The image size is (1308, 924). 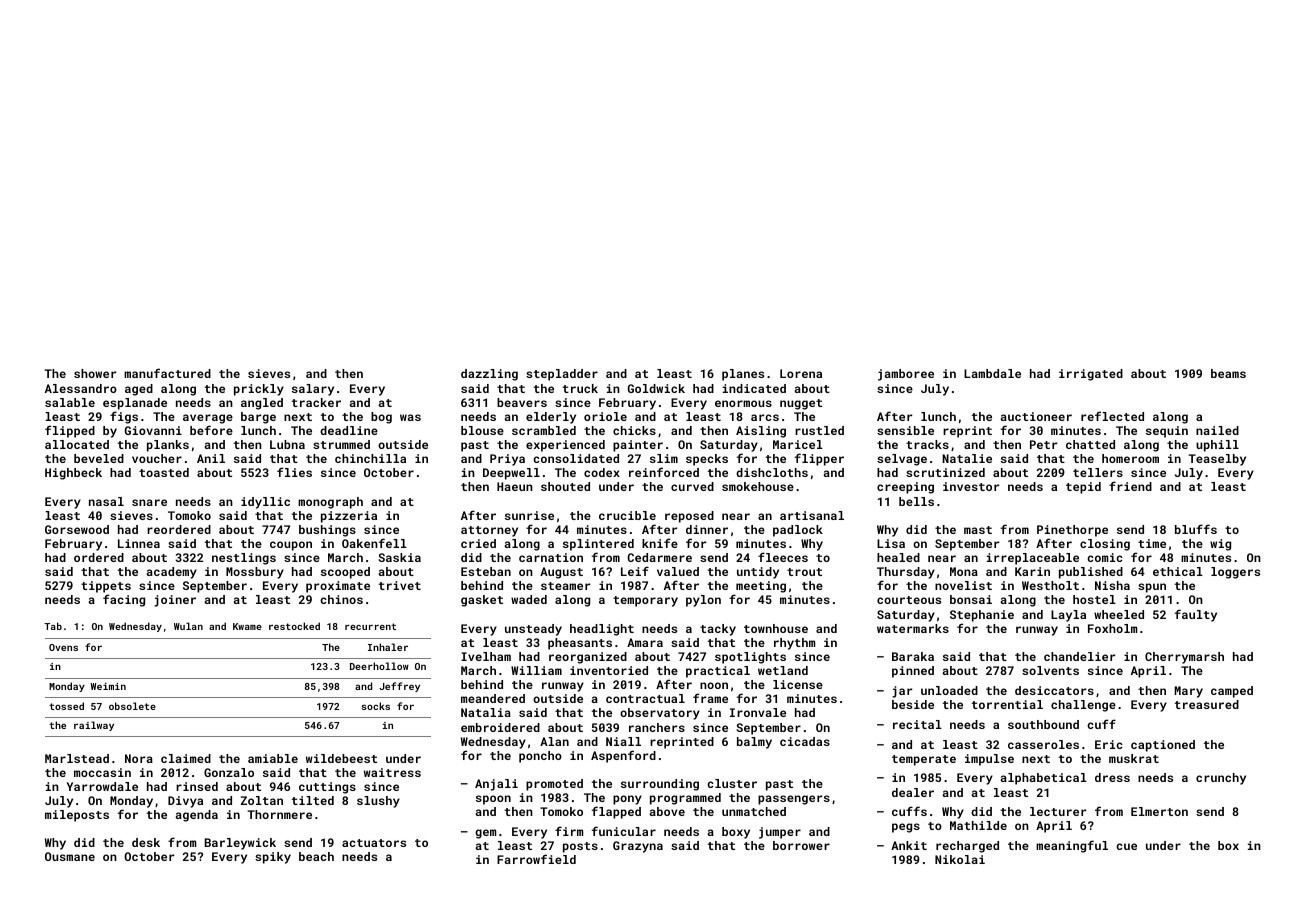 I want to click on Ovens, so click(x=63, y=647).
